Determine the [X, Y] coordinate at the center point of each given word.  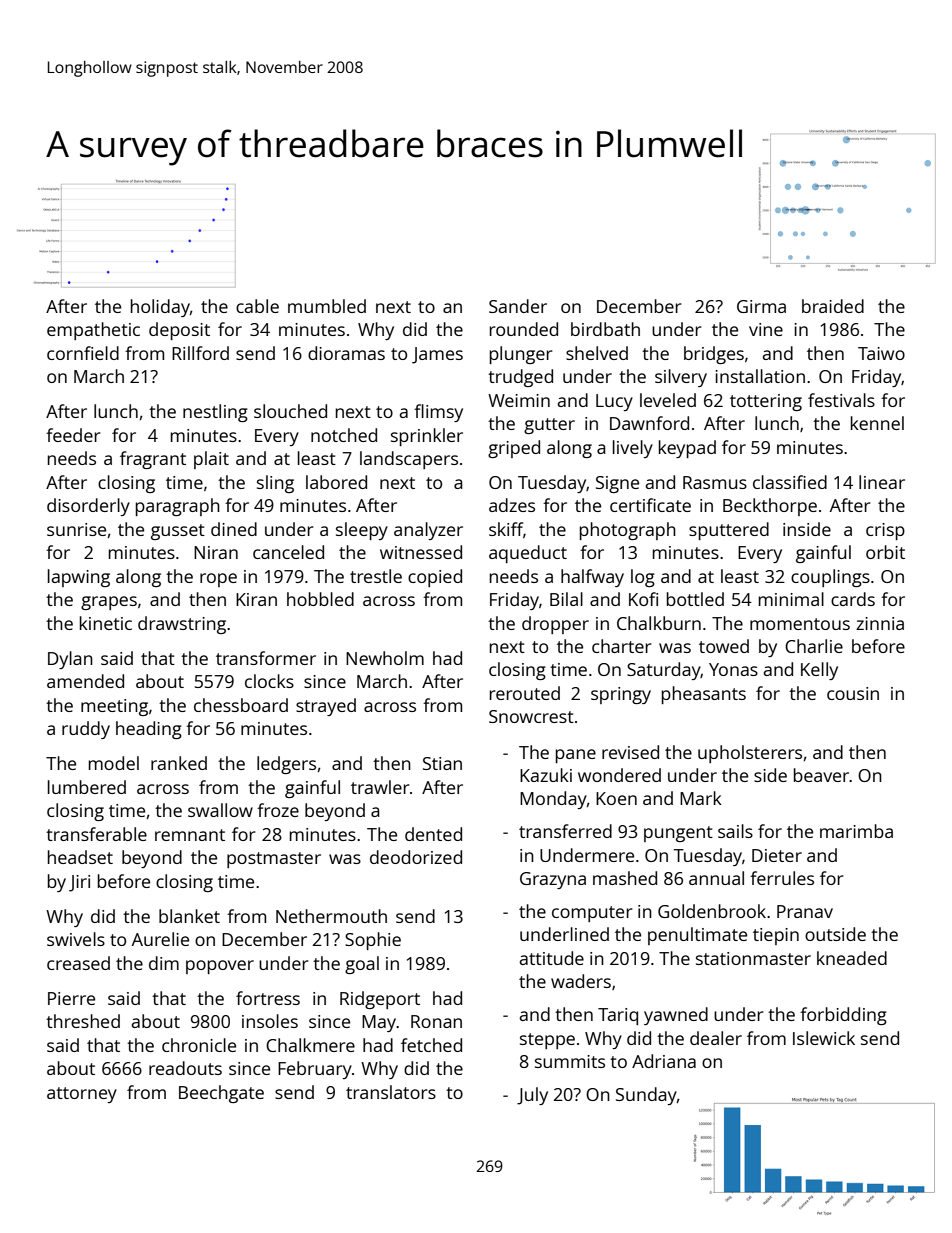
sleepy [362, 531]
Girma [761, 306]
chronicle [199, 1045]
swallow [220, 810]
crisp [885, 531]
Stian [442, 763]
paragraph [178, 507]
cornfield [83, 353]
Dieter [777, 855]
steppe [547, 1041]
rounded [524, 329]
